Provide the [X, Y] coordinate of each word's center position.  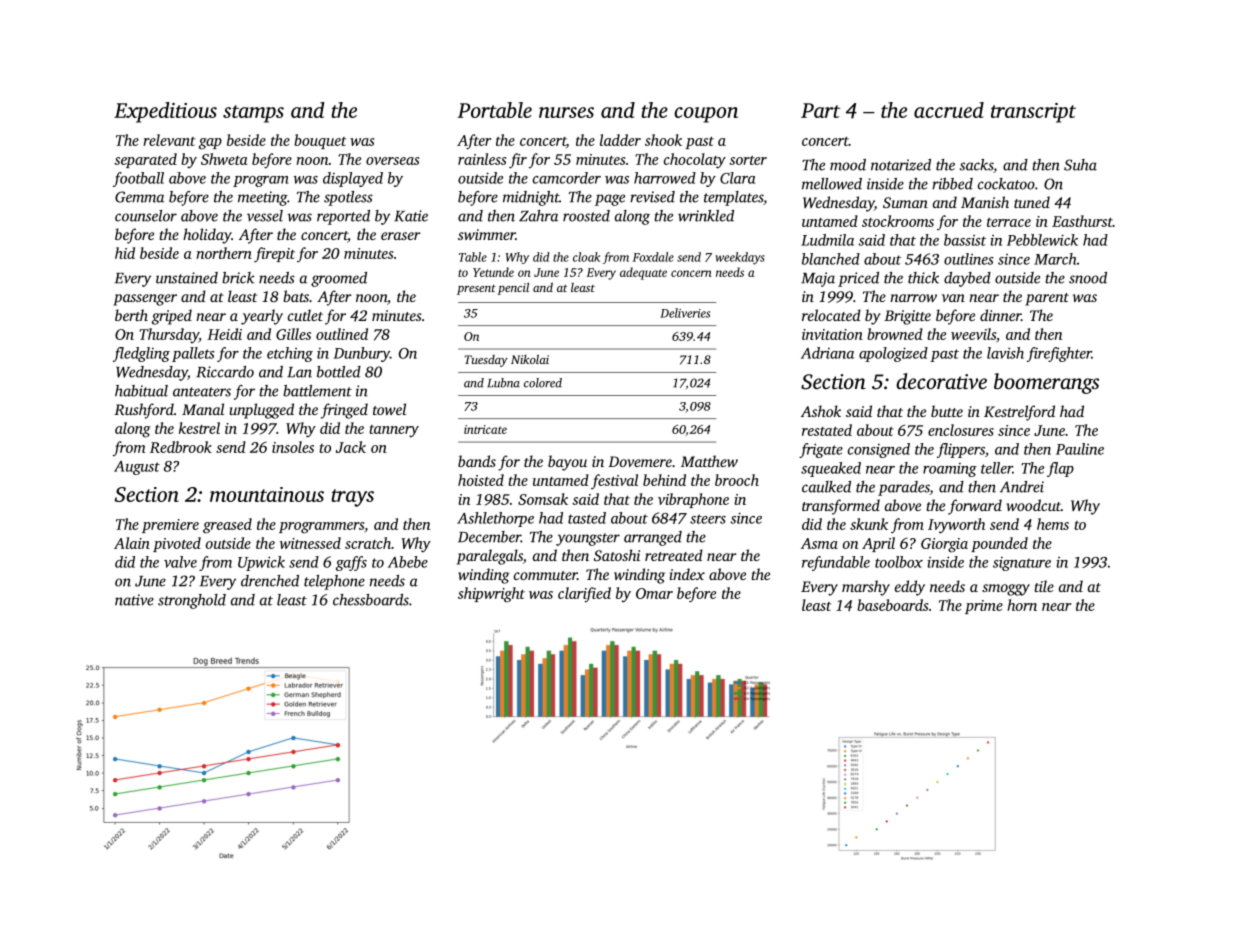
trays [352, 498]
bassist [965, 240]
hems [1053, 524]
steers [708, 519]
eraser [401, 236]
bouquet [320, 141]
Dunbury [362, 354]
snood [1088, 278]
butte [947, 411]
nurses [566, 112]
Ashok [821, 411]
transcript [1033, 113]
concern [691, 273]
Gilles [293, 334]
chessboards [371, 600]
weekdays [740, 258]
